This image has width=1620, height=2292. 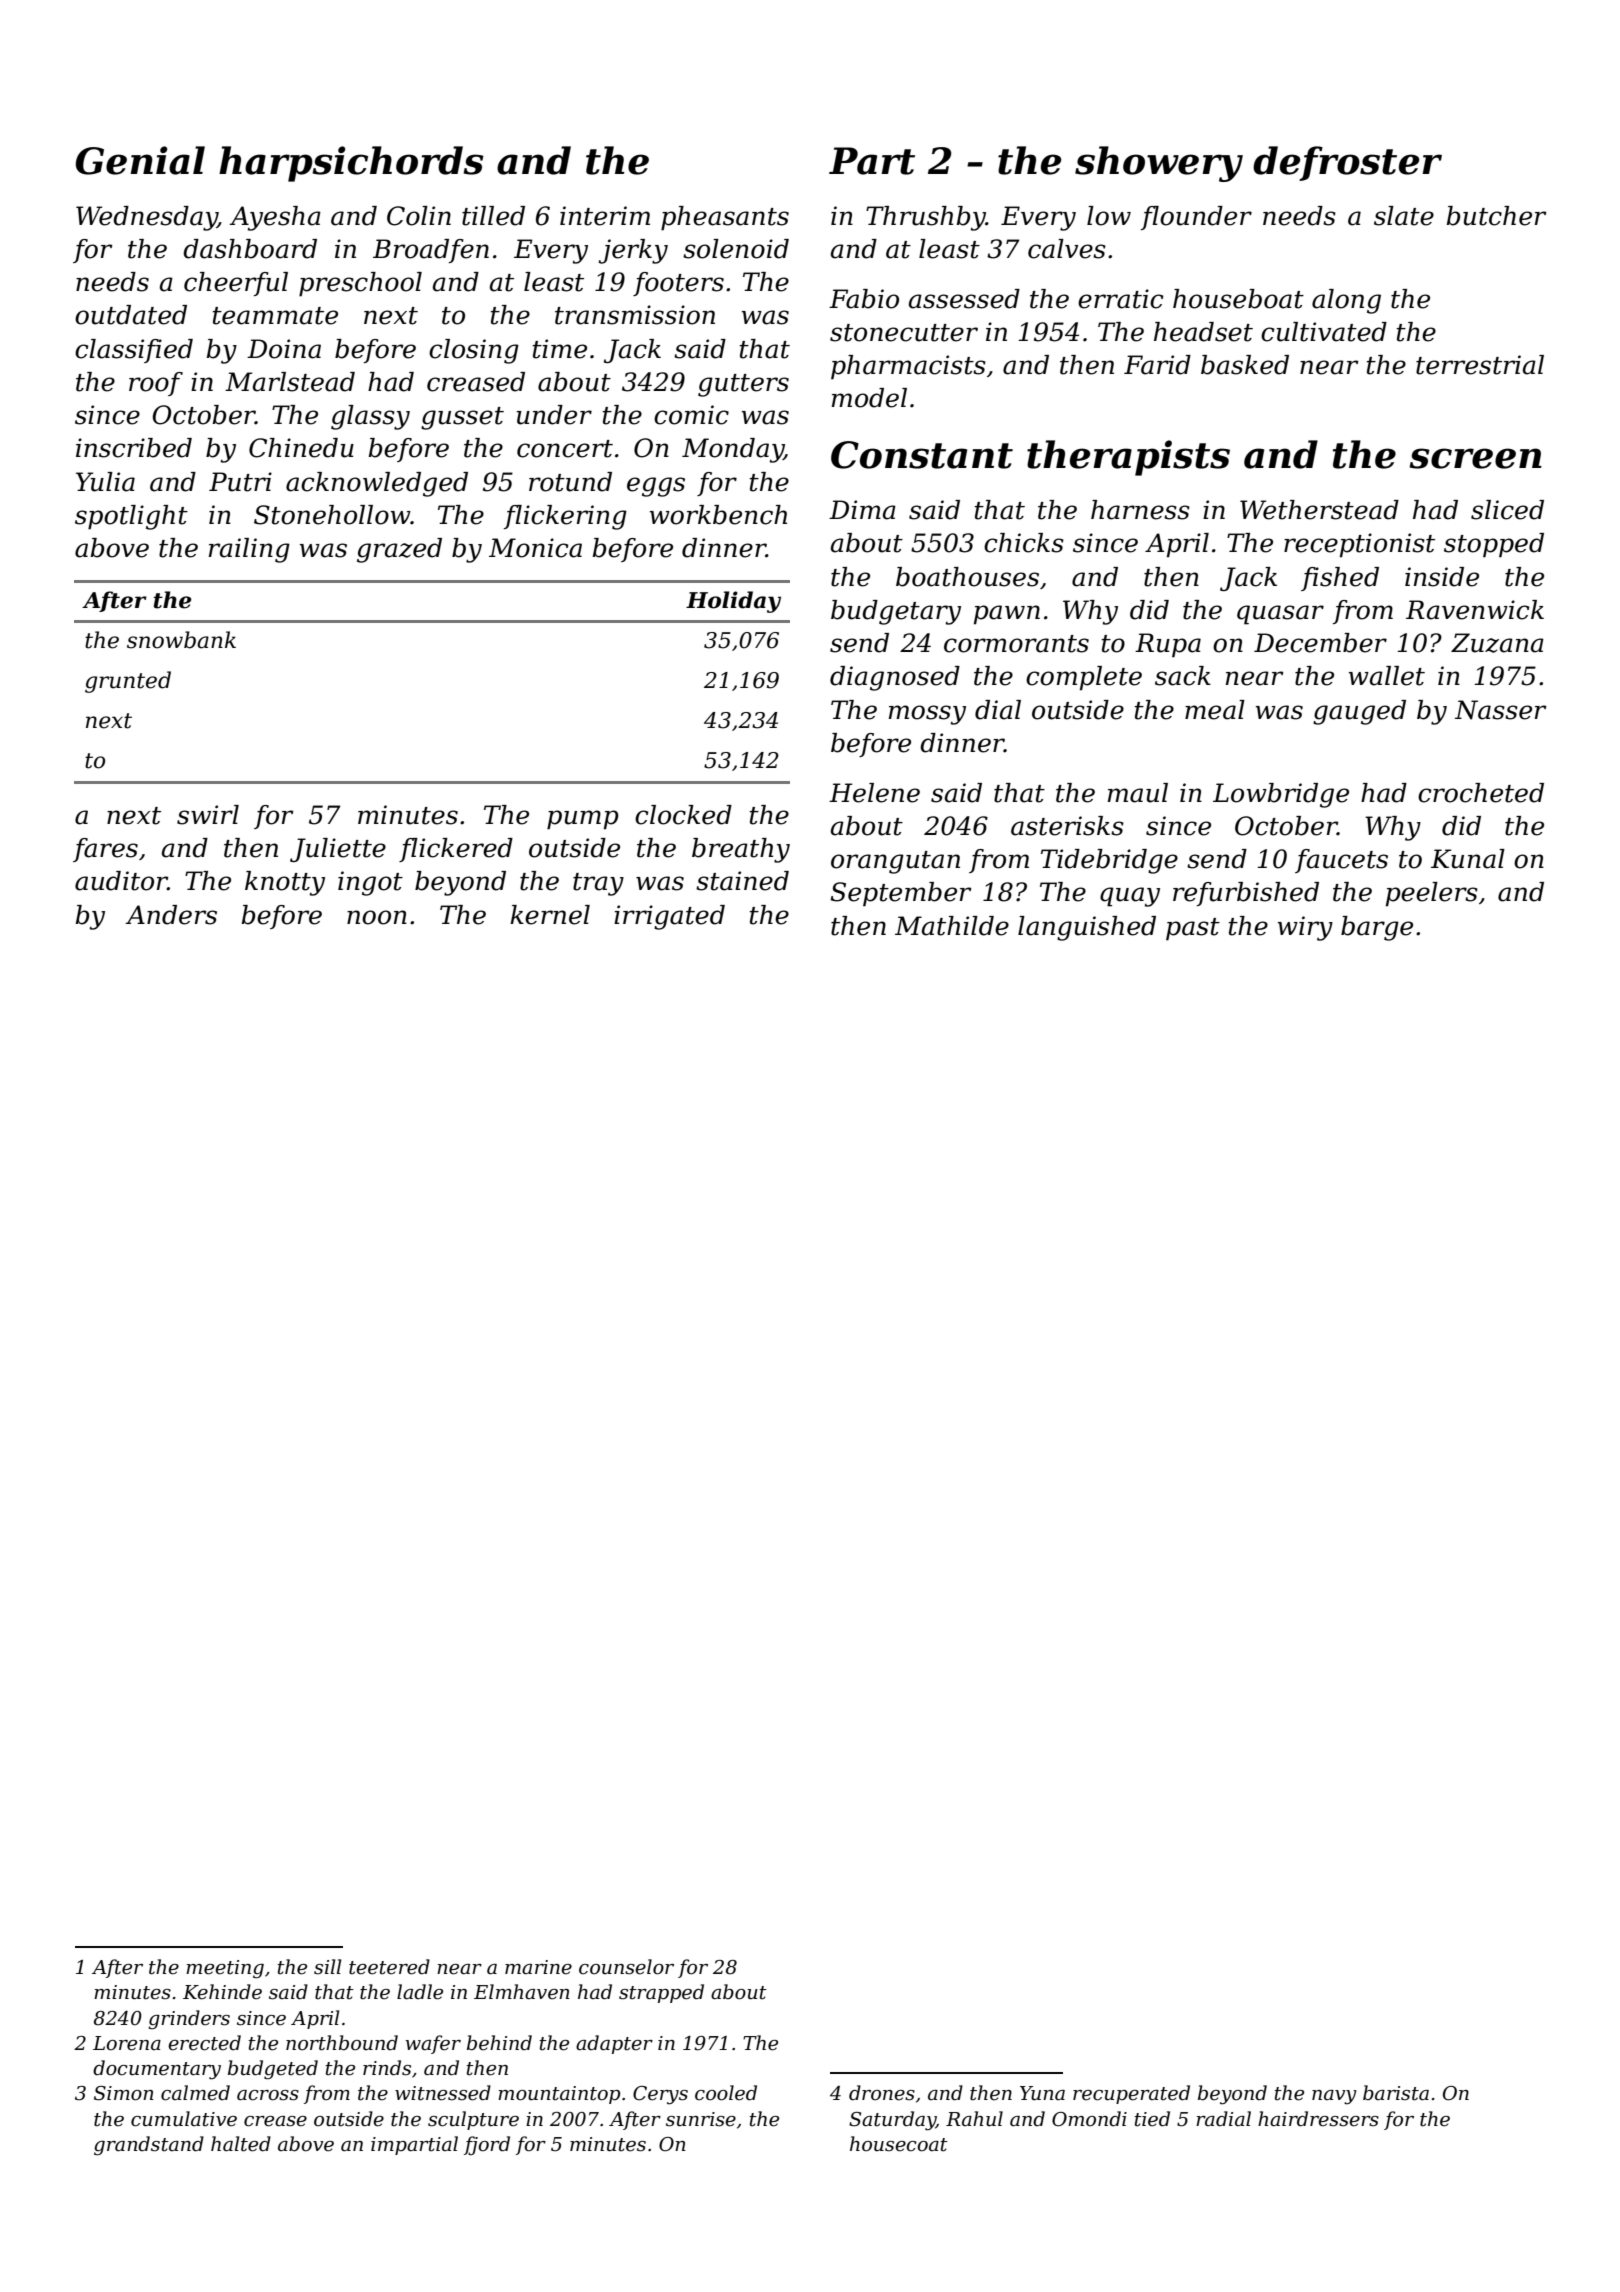 What do you see at coordinates (377, 917) in the image?
I see `noon` at bounding box center [377, 917].
